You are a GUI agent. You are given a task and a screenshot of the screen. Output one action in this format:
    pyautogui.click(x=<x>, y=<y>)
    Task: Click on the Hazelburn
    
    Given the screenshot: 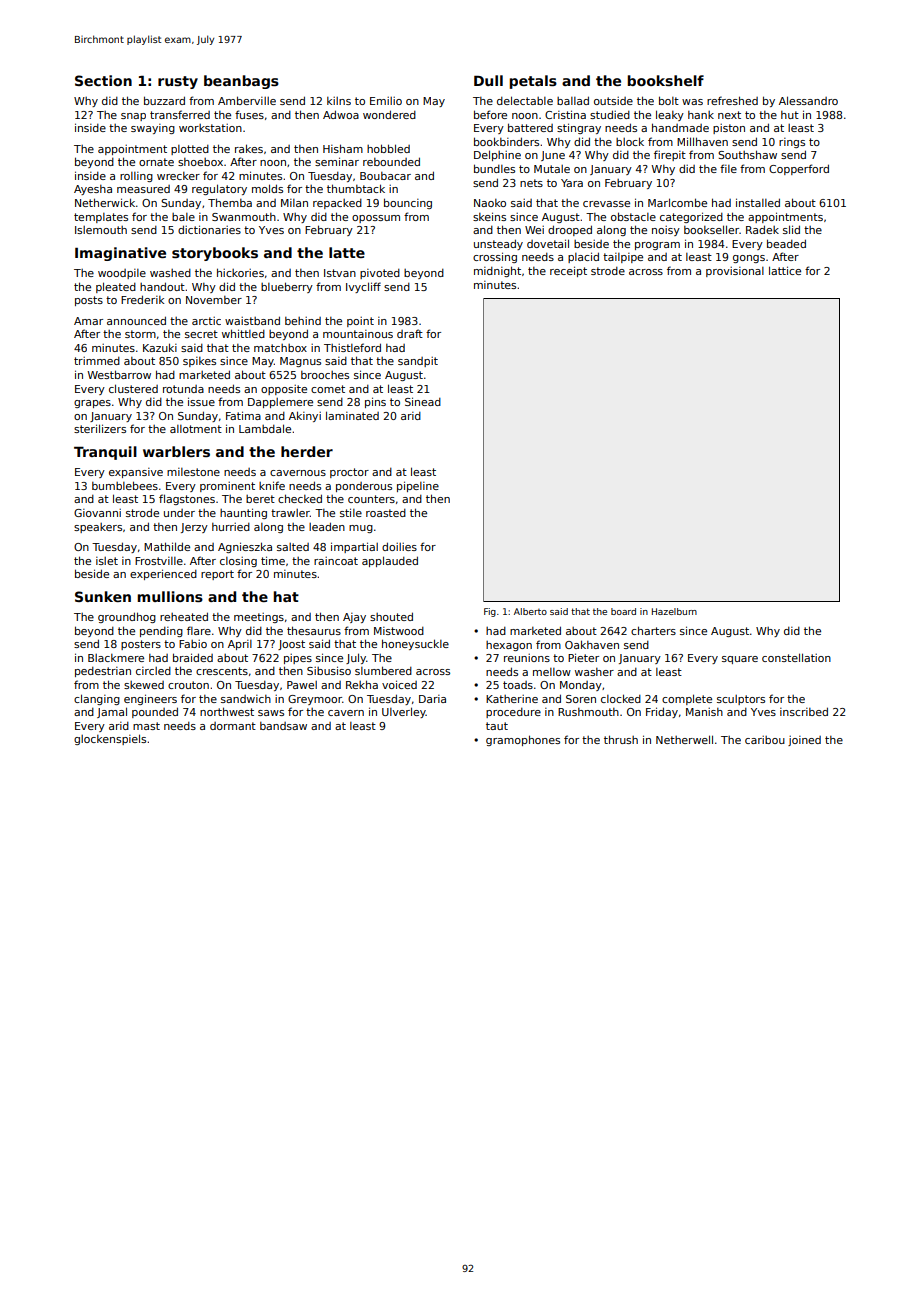 What is the action you would take?
    pyautogui.click(x=674, y=611)
